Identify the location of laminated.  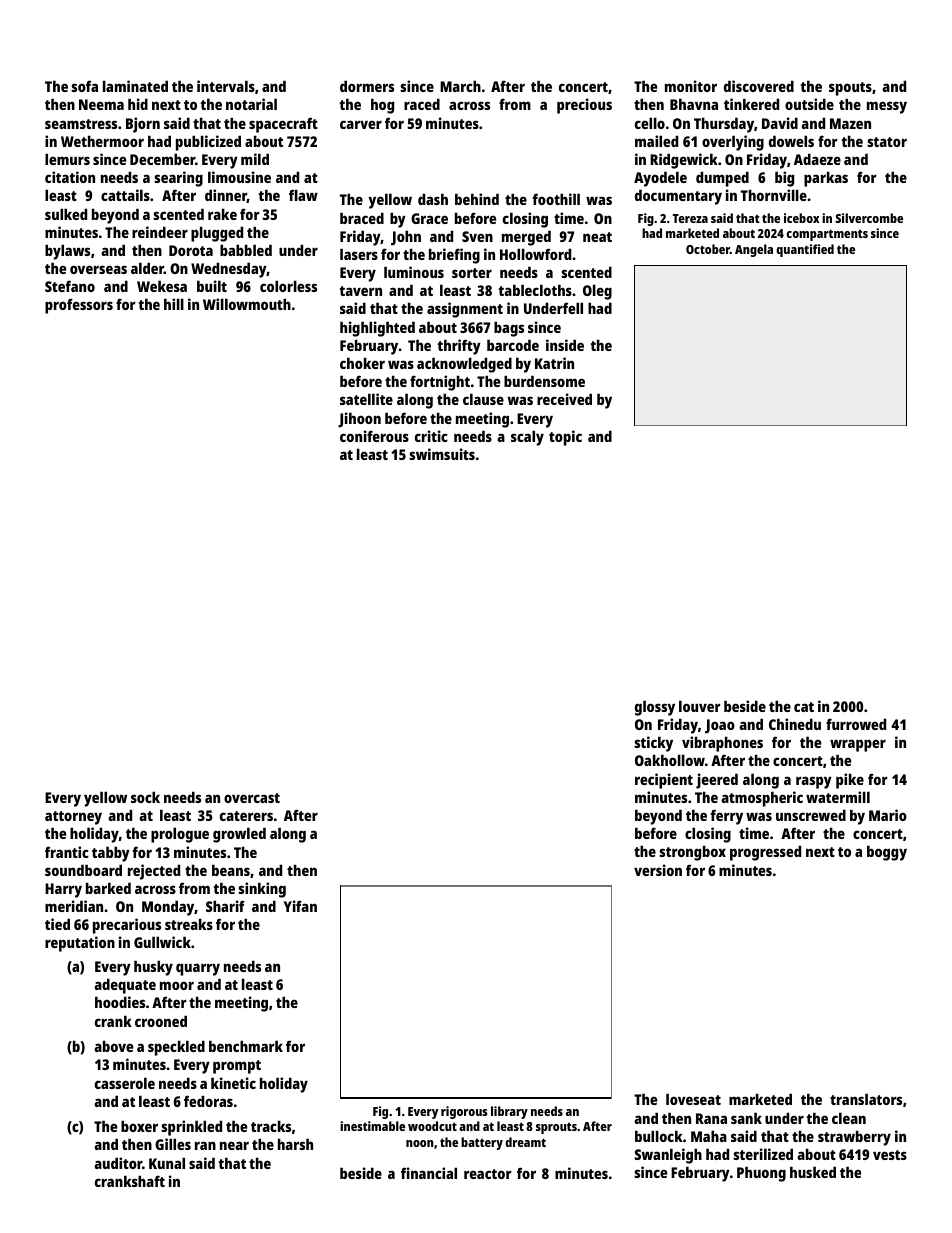
(135, 86).
